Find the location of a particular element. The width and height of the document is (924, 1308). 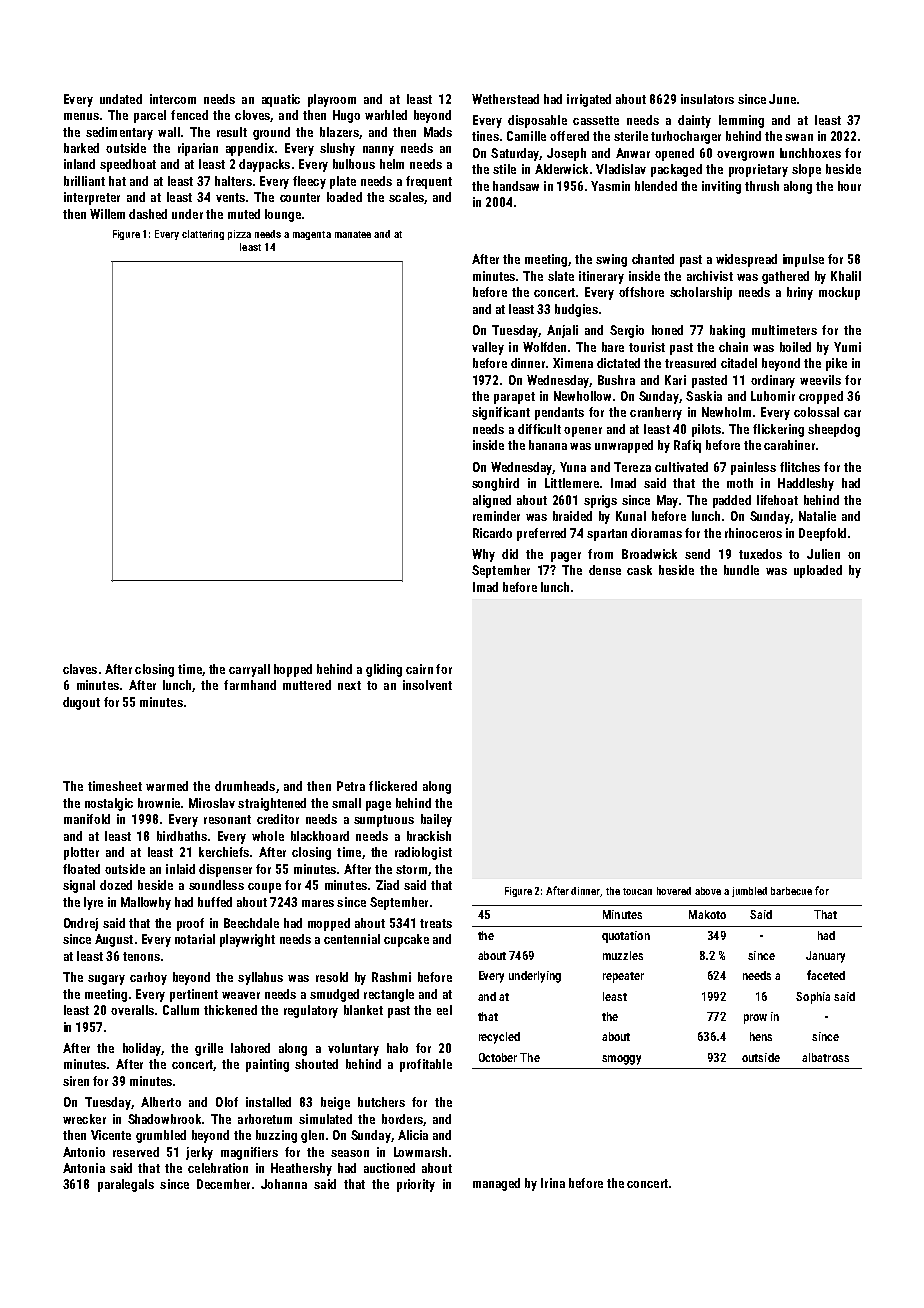

hopped is located at coordinates (293, 670).
